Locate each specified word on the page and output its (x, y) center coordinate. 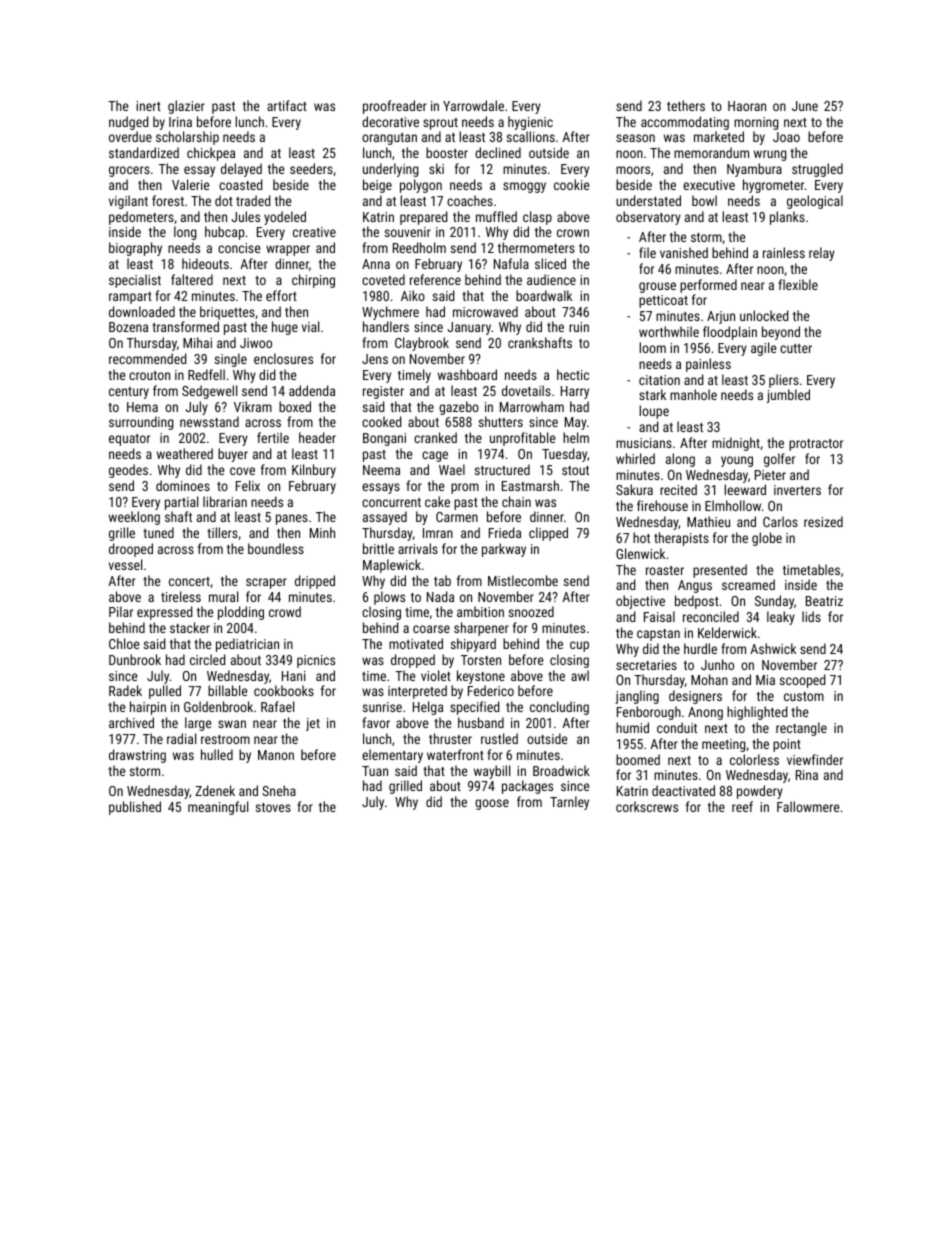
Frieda (505, 532)
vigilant (128, 202)
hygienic (530, 123)
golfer (779, 460)
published (135, 808)
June (805, 106)
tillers (222, 532)
